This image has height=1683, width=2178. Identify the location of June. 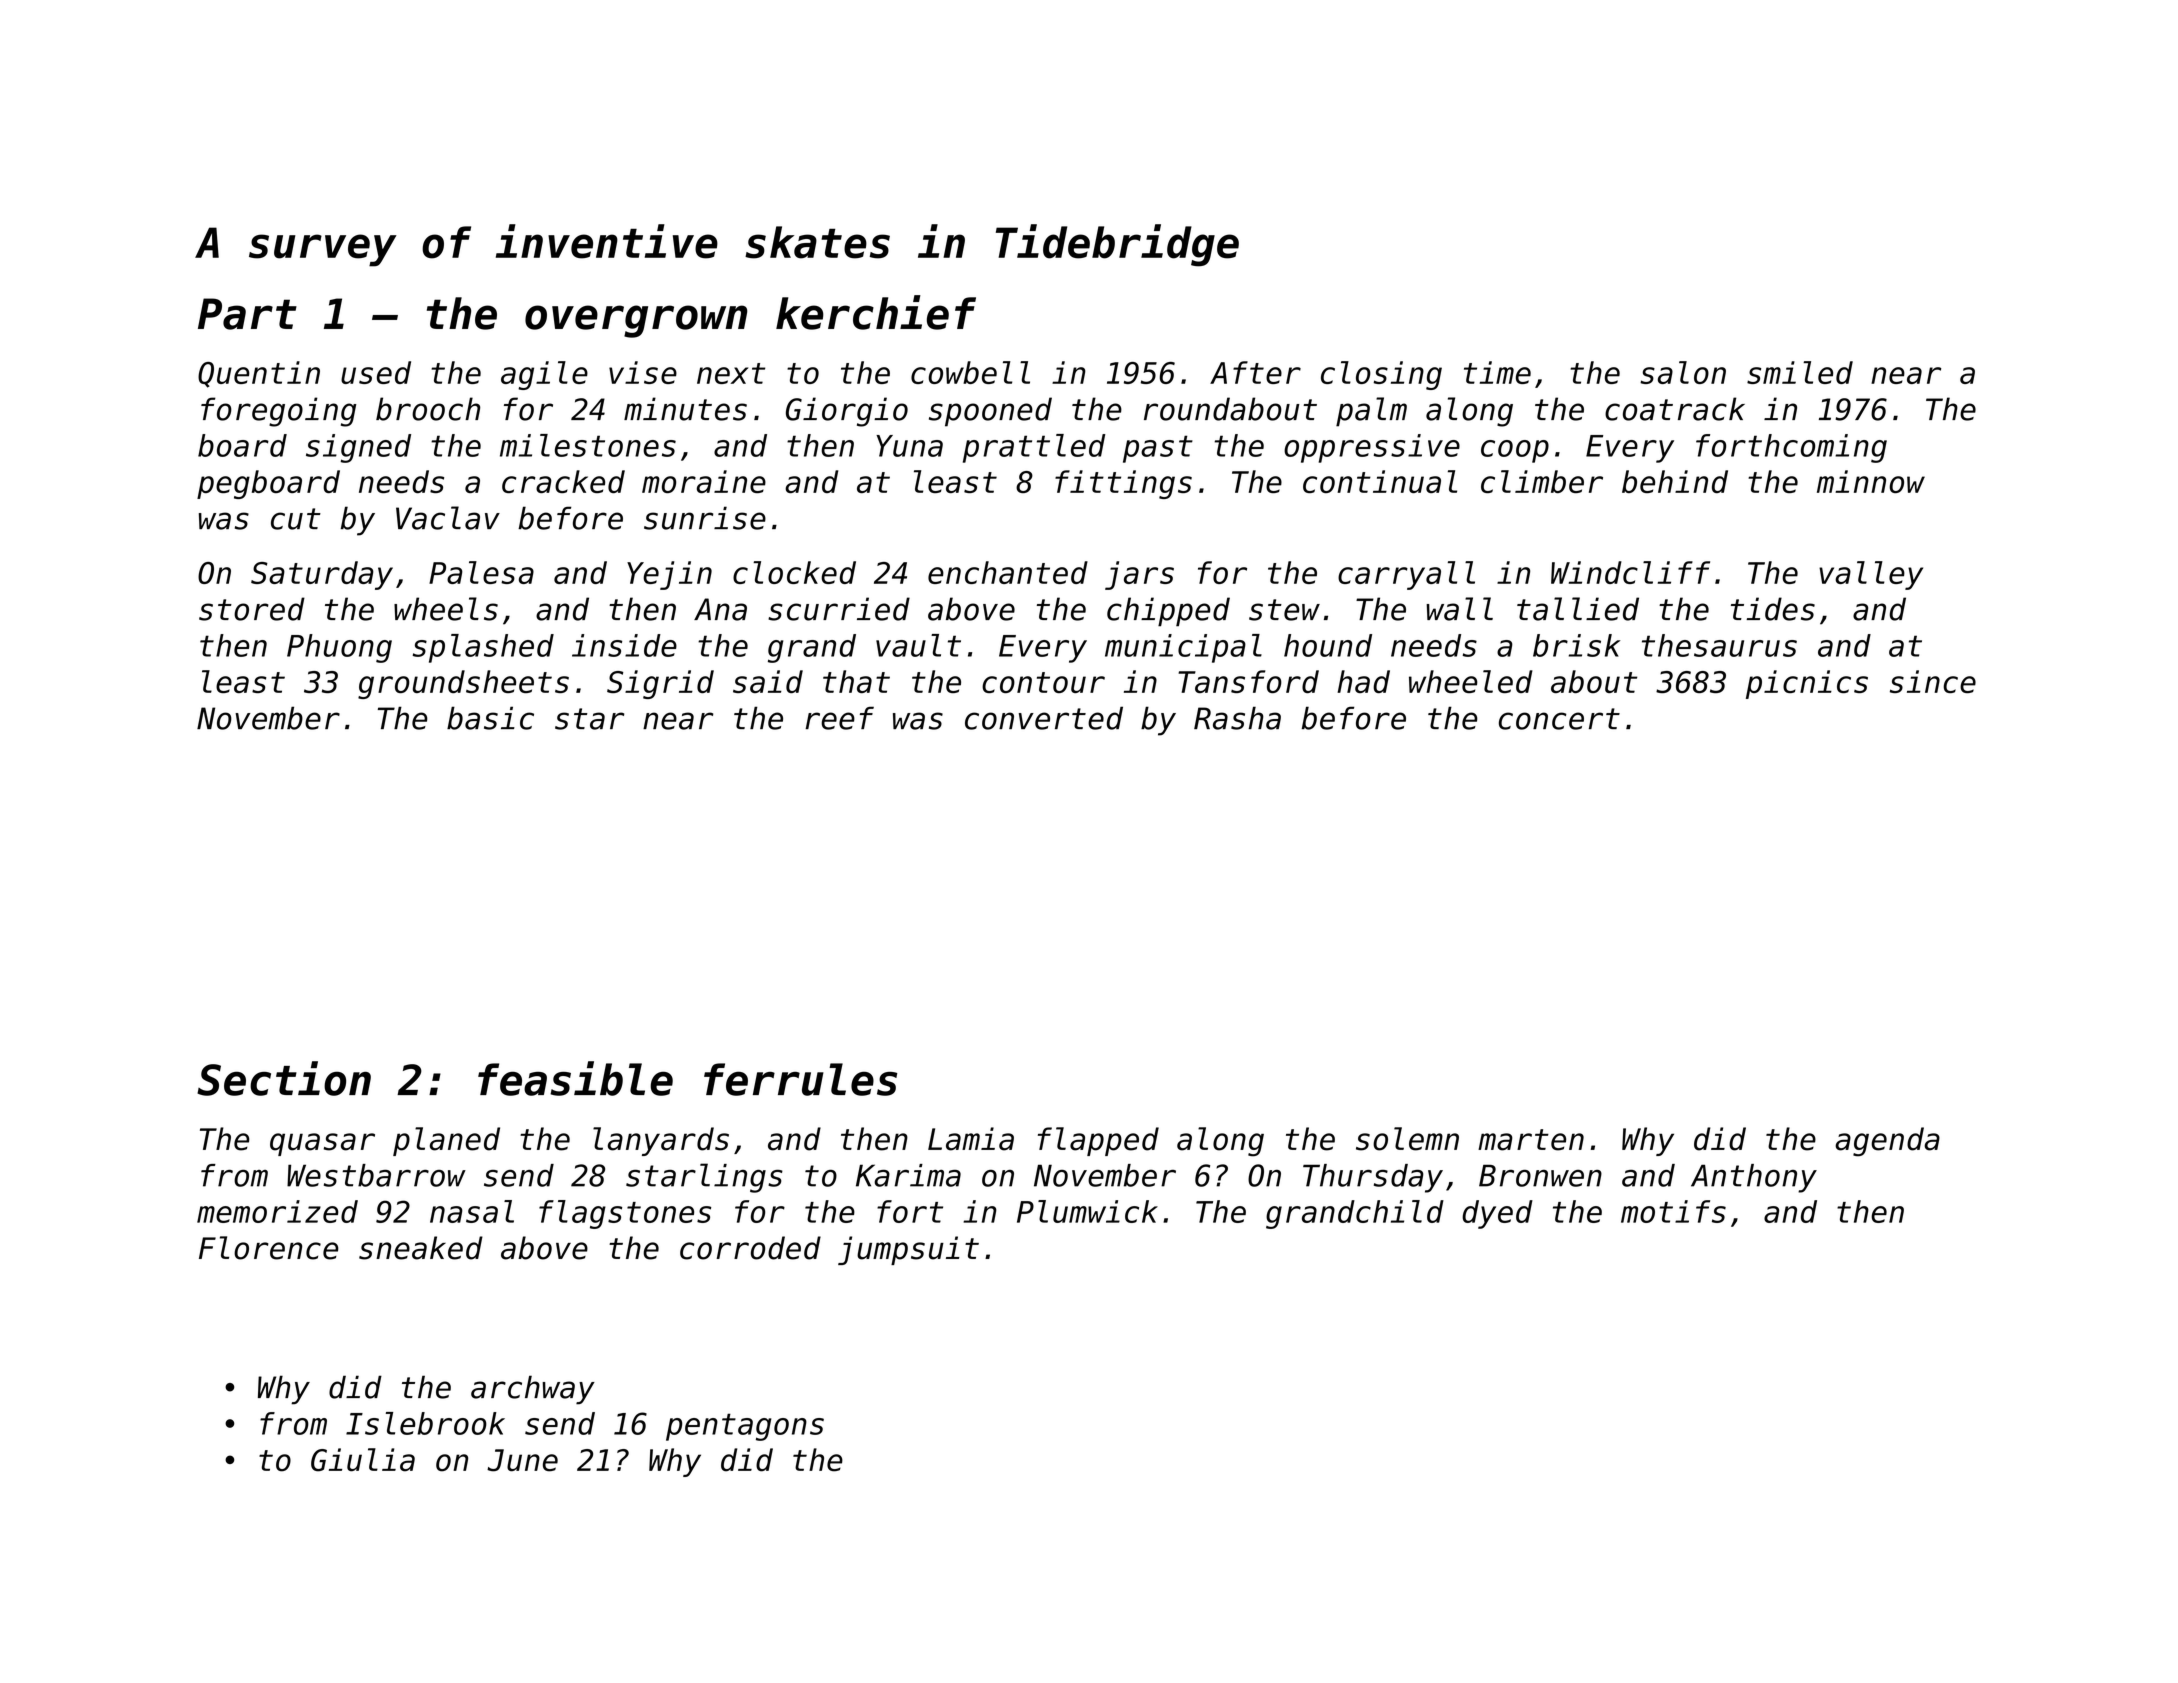
(522, 1460).
